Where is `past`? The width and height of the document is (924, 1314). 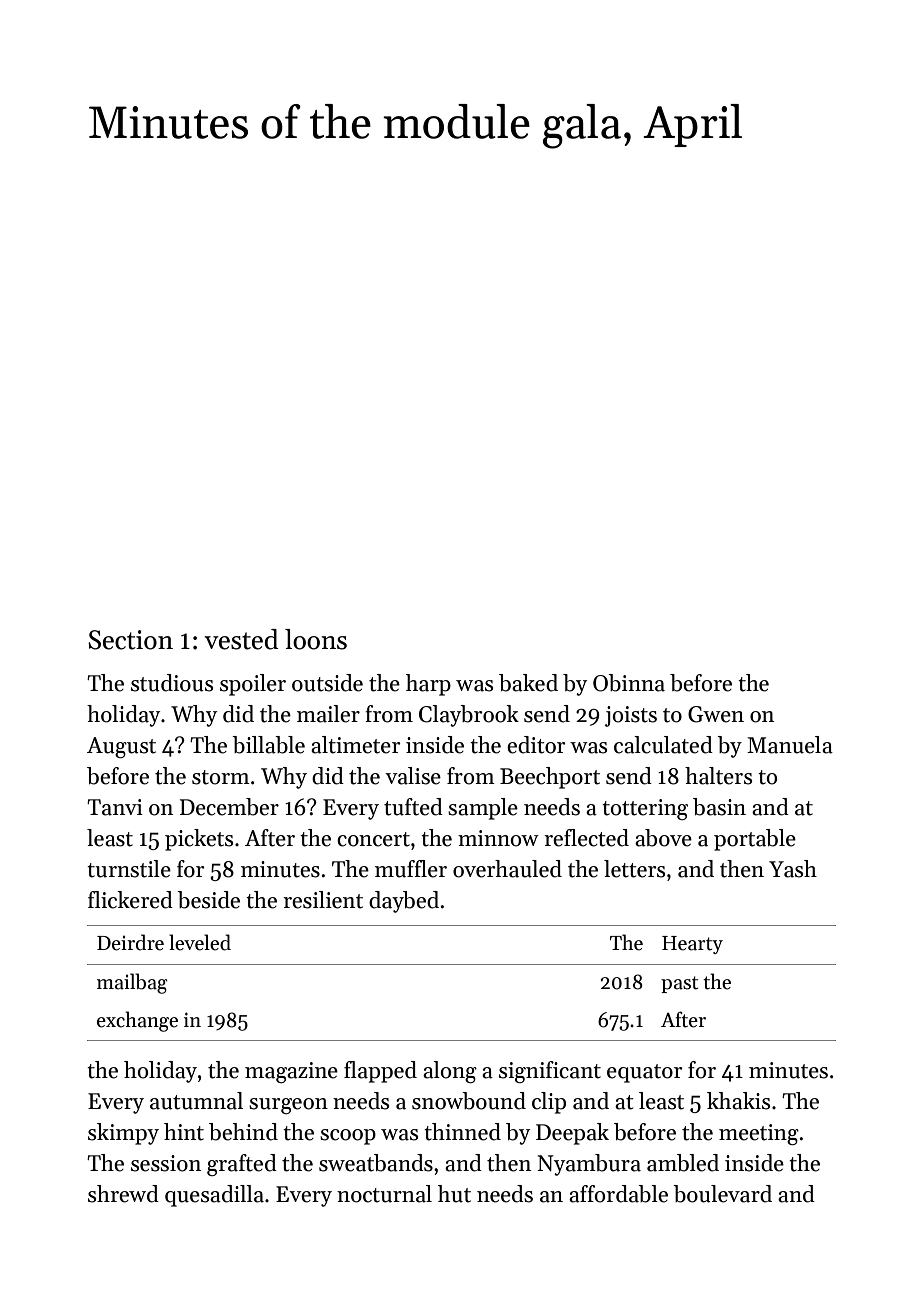 past is located at coordinates (679, 984).
